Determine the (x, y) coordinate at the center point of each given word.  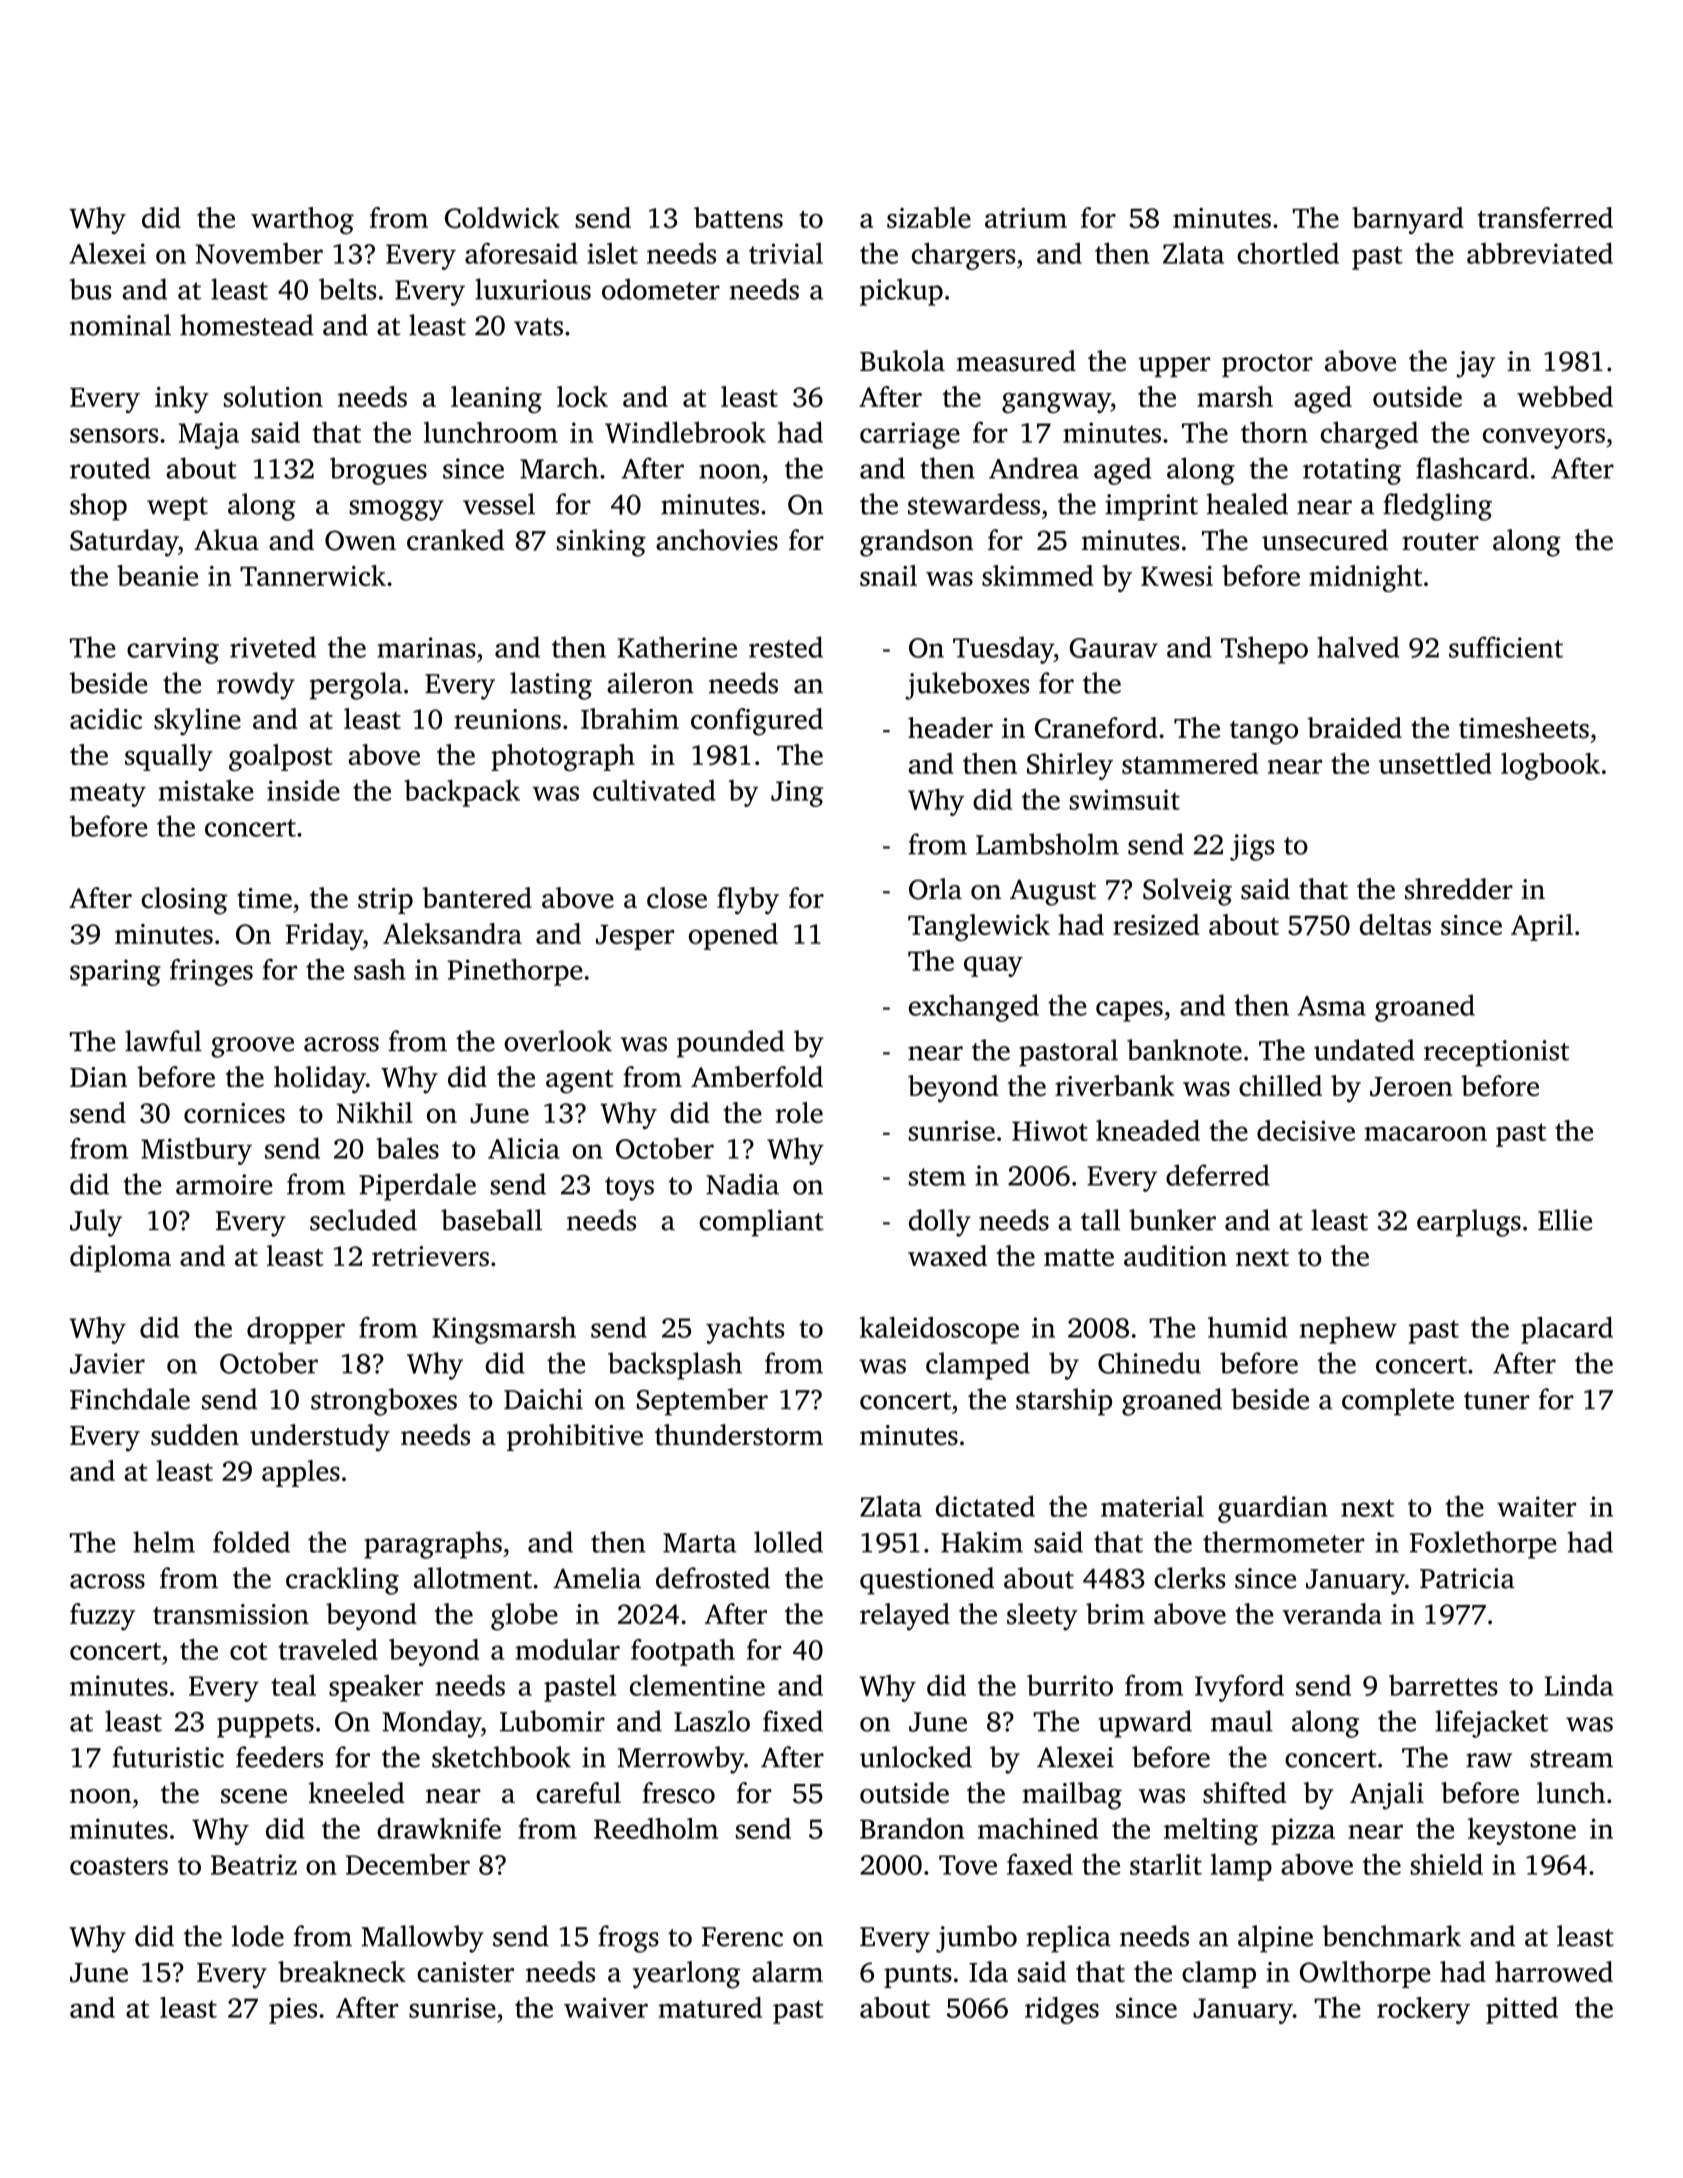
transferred (1545, 217)
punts (918, 1976)
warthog (302, 220)
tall (1100, 1220)
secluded (363, 1220)
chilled (1280, 1085)
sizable (929, 217)
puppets (265, 1726)
